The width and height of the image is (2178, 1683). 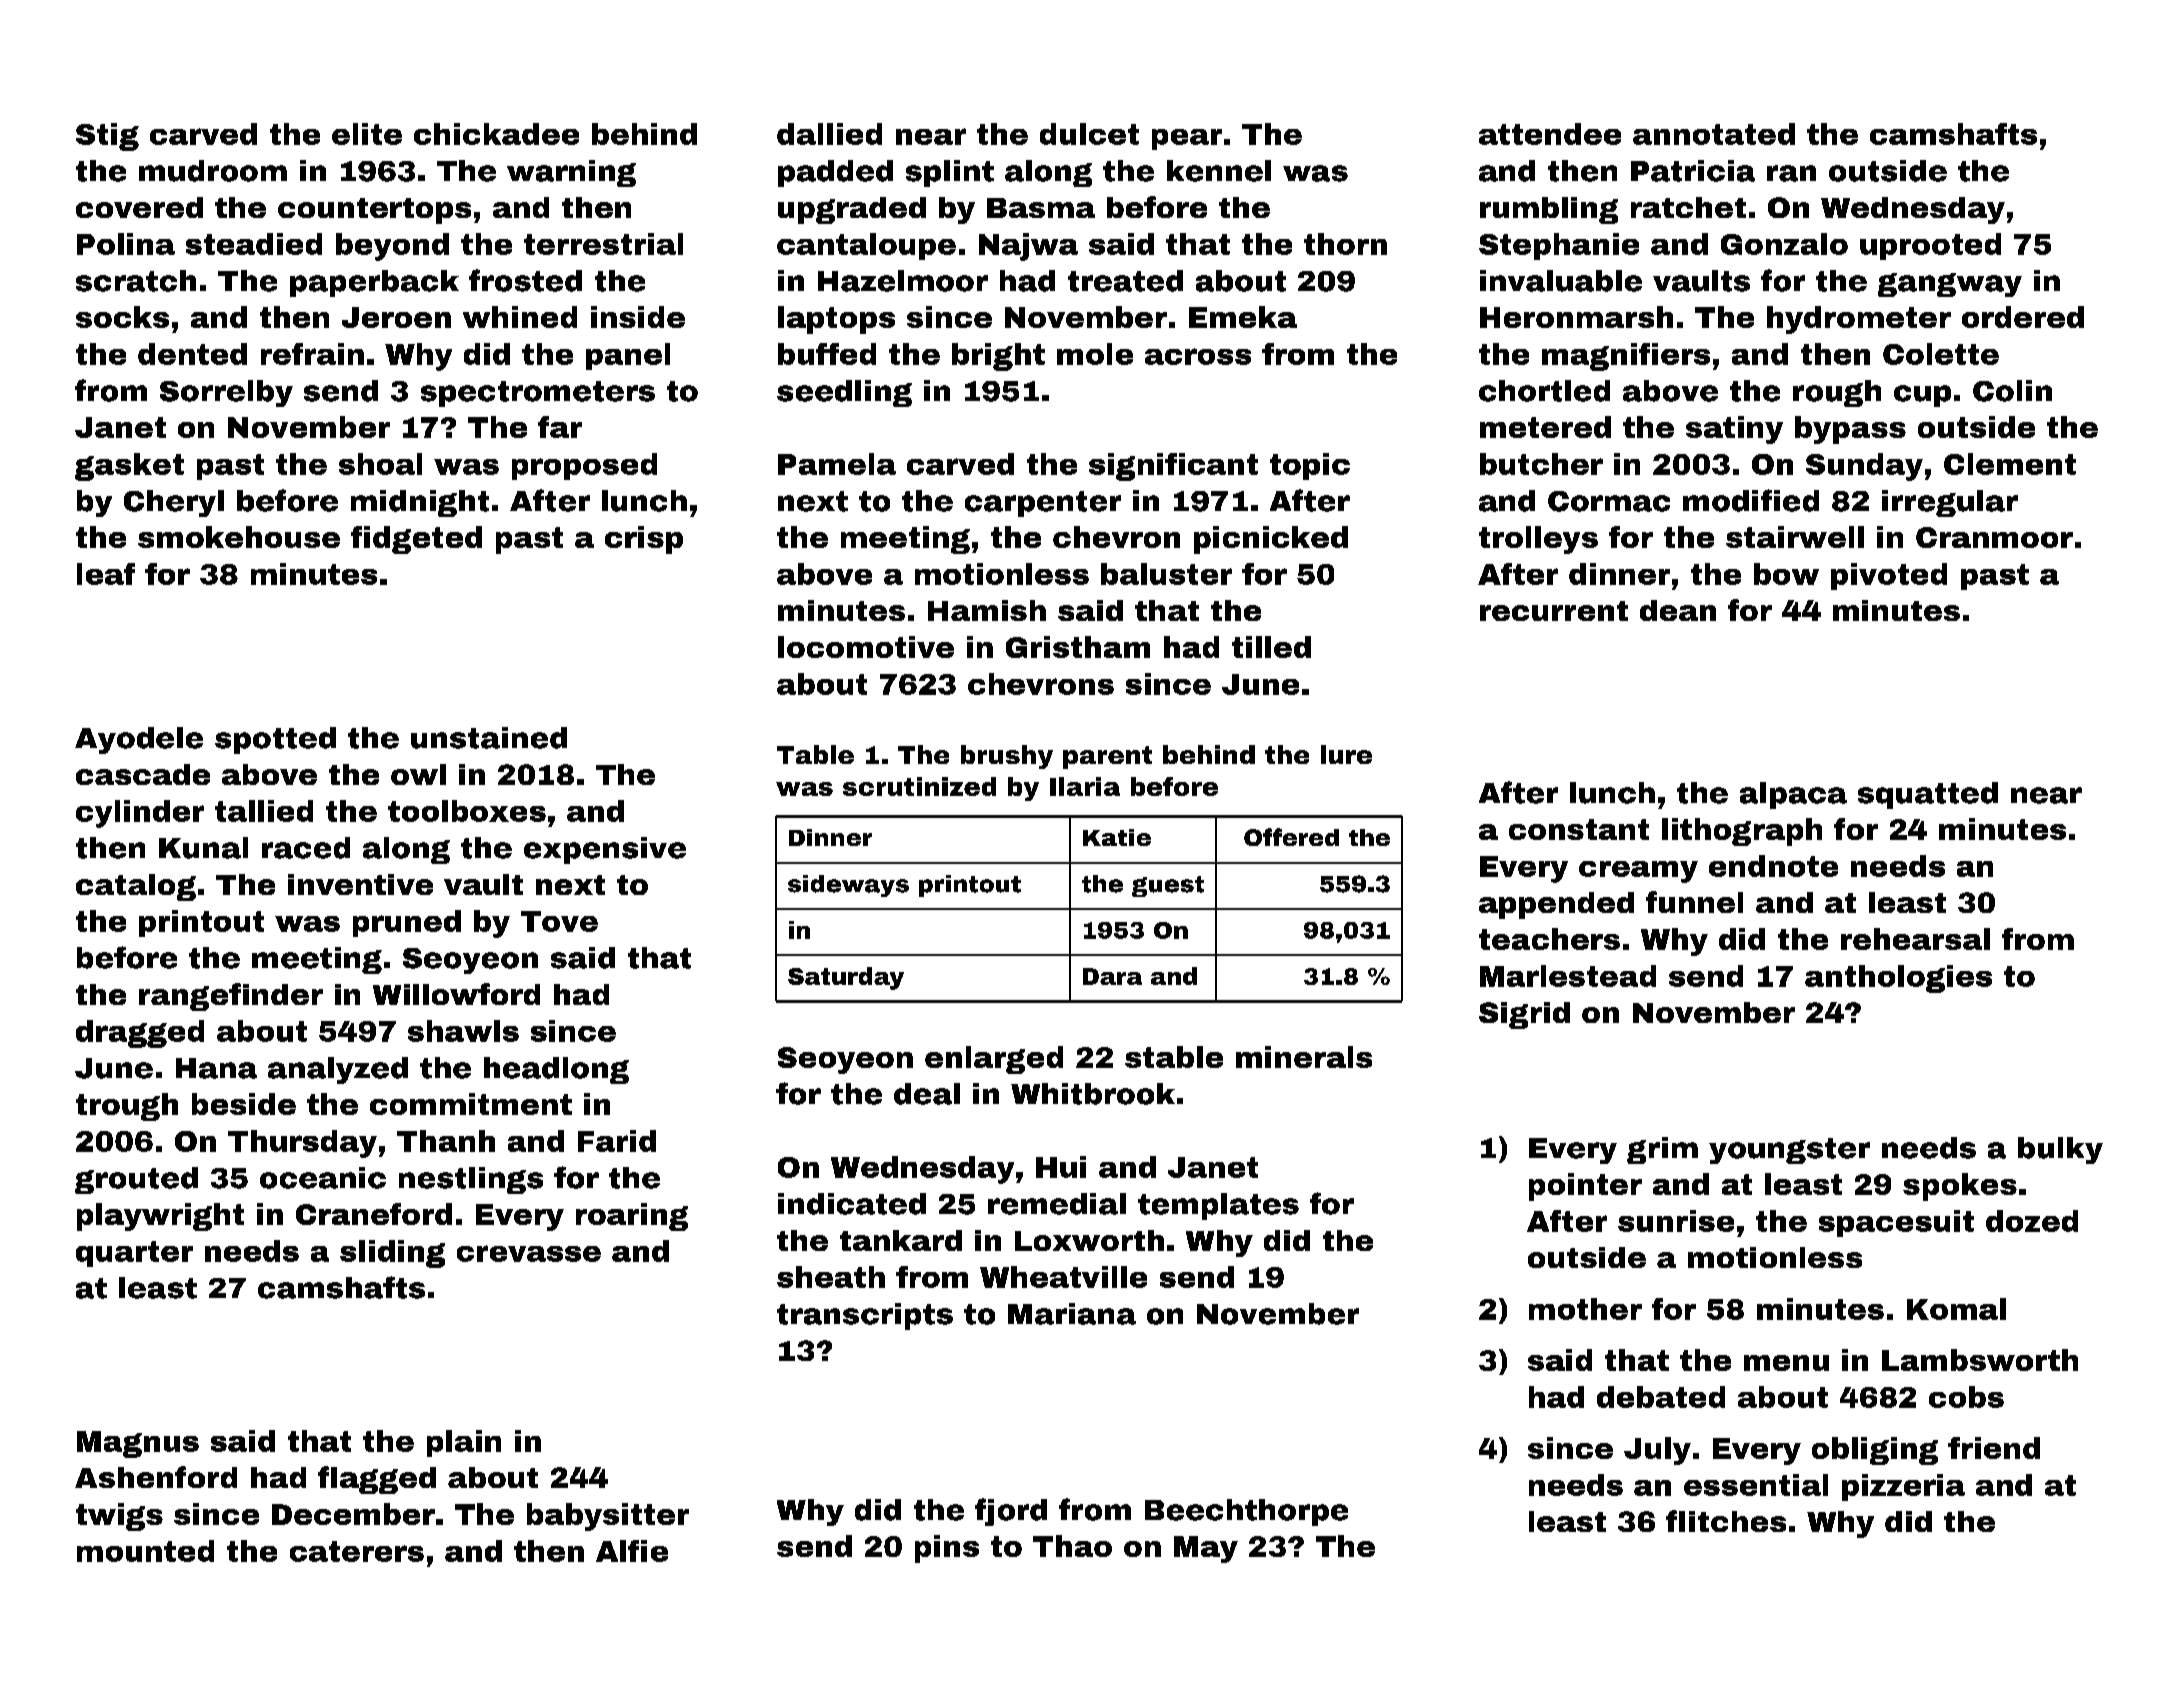 What do you see at coordinates (827, 354) in the image?
I see `buffed` at bounding box center [827, 354].
